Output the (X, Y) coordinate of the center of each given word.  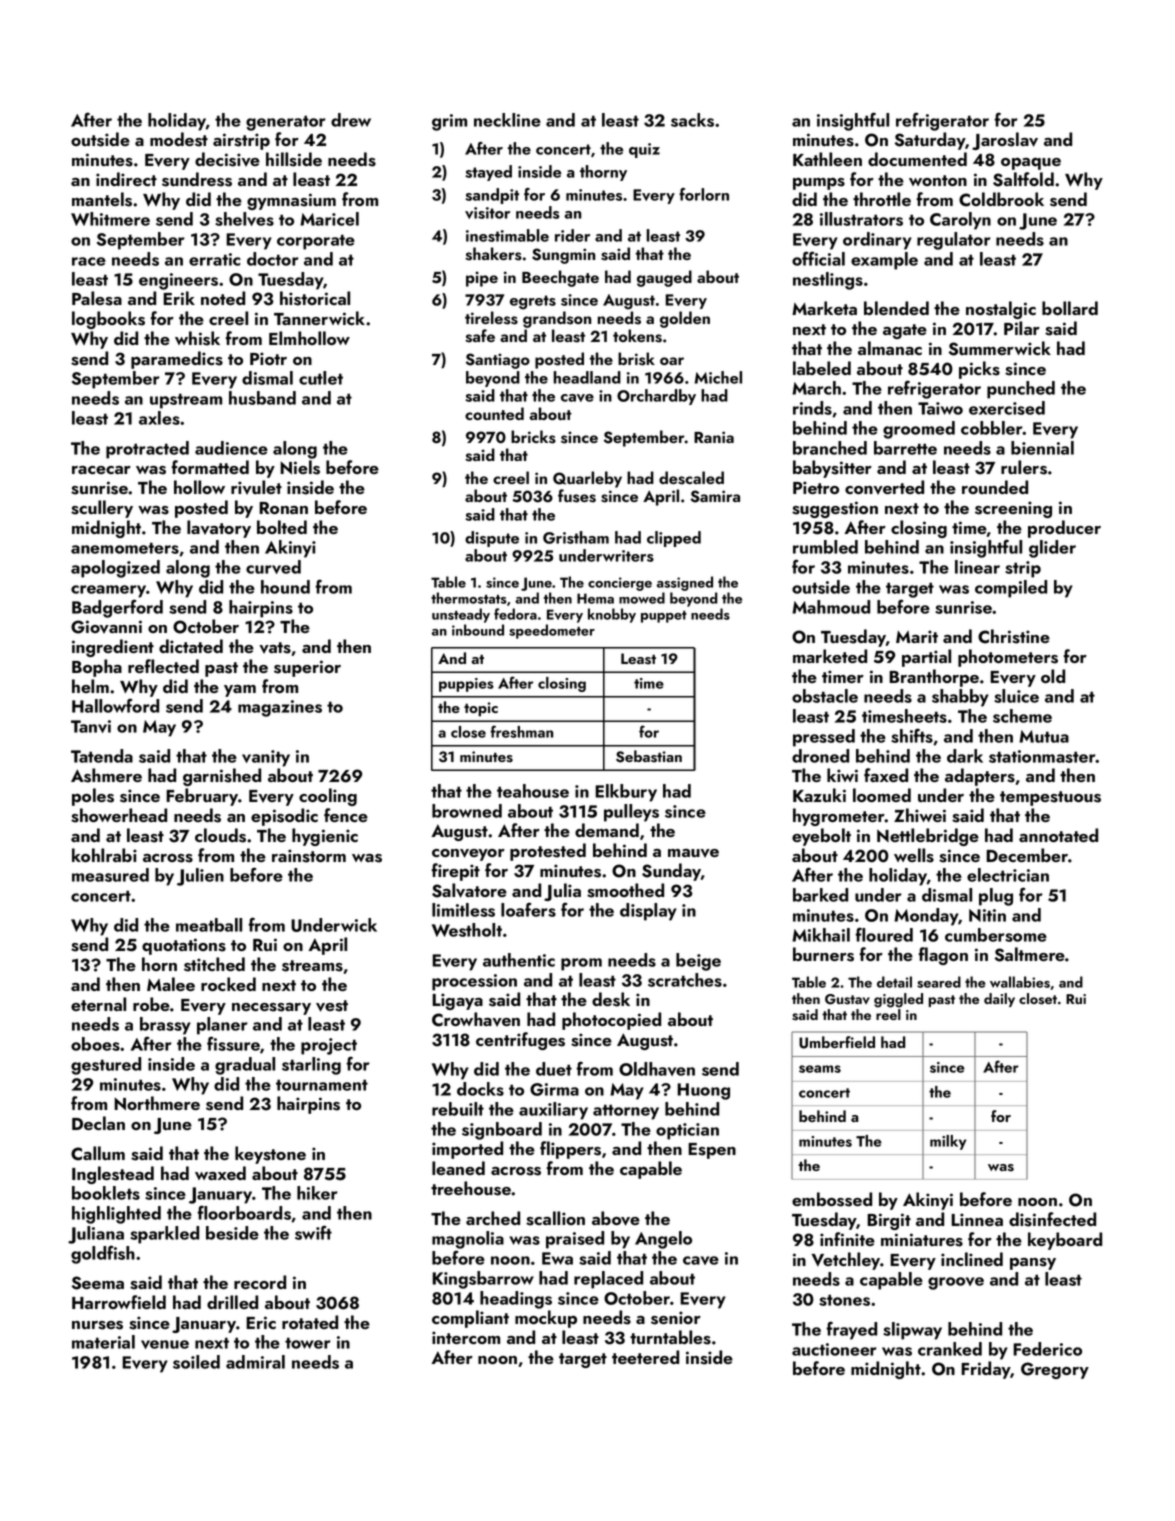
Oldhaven (657, 1069)
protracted (147, 450)
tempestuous (1050, 798)
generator (286, 123)
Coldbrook (1001, 199)
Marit (917, 636)
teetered (645, 1357)
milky (948, 1142)
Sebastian (649, 756)
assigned (685, 583)
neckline (507, 120)
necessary (271, 1009)
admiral (255, 1362)
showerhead (119, 815)
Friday (986, 1370)
